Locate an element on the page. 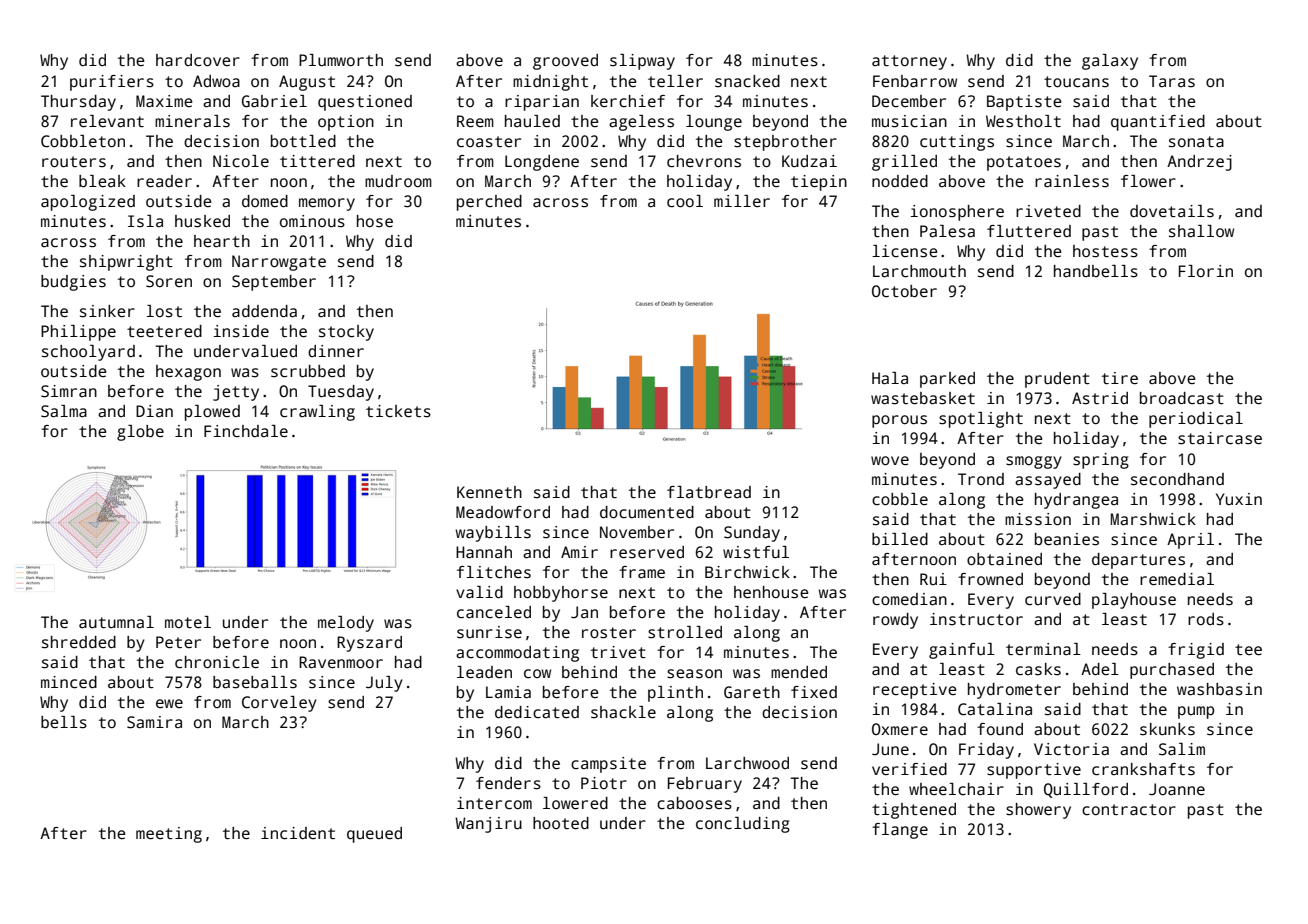 The width and height of the image is (1308, 924). snacked is located at coordinates (747, 81).
